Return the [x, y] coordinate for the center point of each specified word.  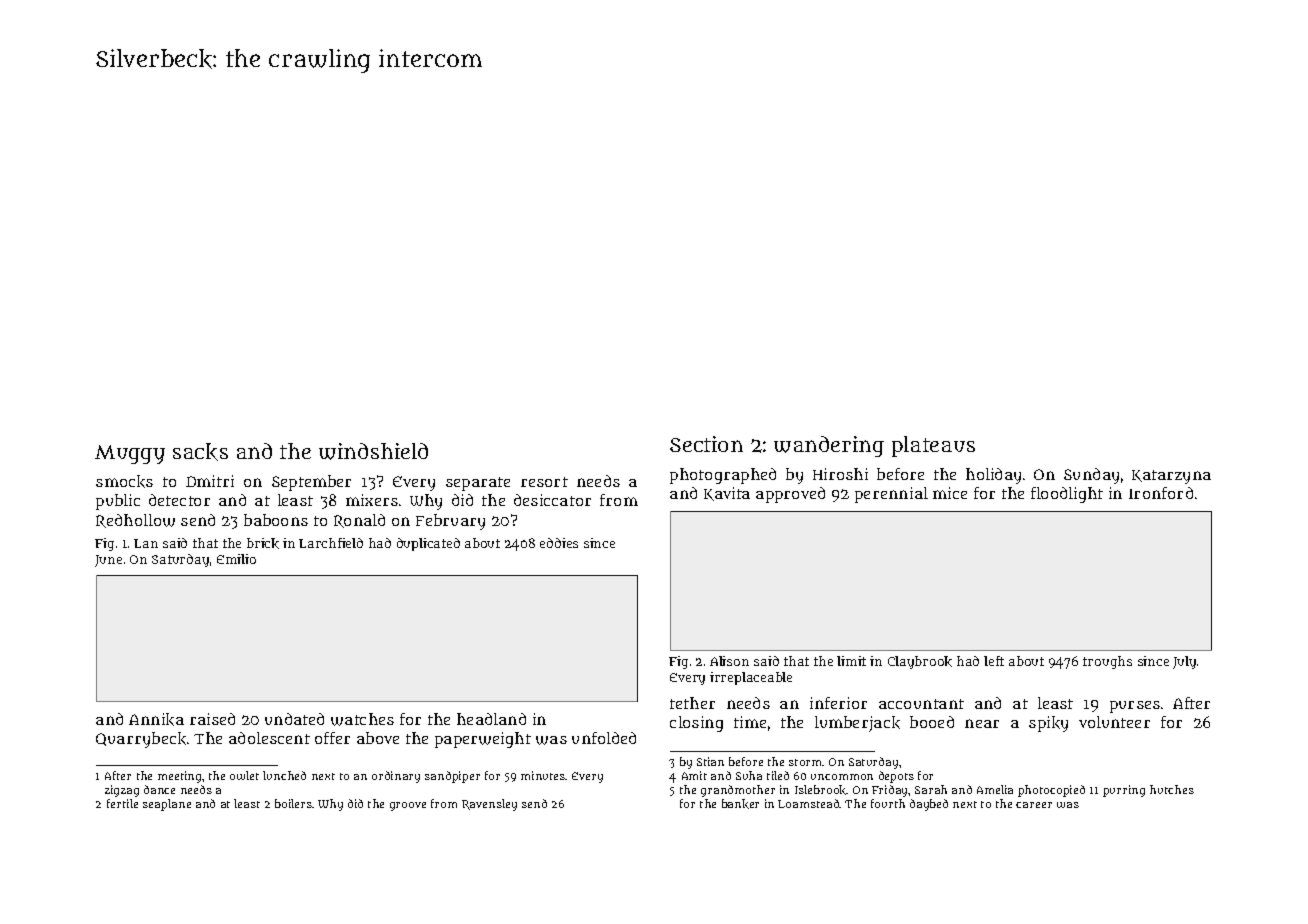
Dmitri [210, 481]
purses [1135, 707]
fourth [888, 803]
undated [294, 719]
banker [740, 804]
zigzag [122, 791]
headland [491, 719]
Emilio [236, 559]
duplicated [428, 544]
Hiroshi [840, 474]
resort [544, 482]
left [994, 661]
